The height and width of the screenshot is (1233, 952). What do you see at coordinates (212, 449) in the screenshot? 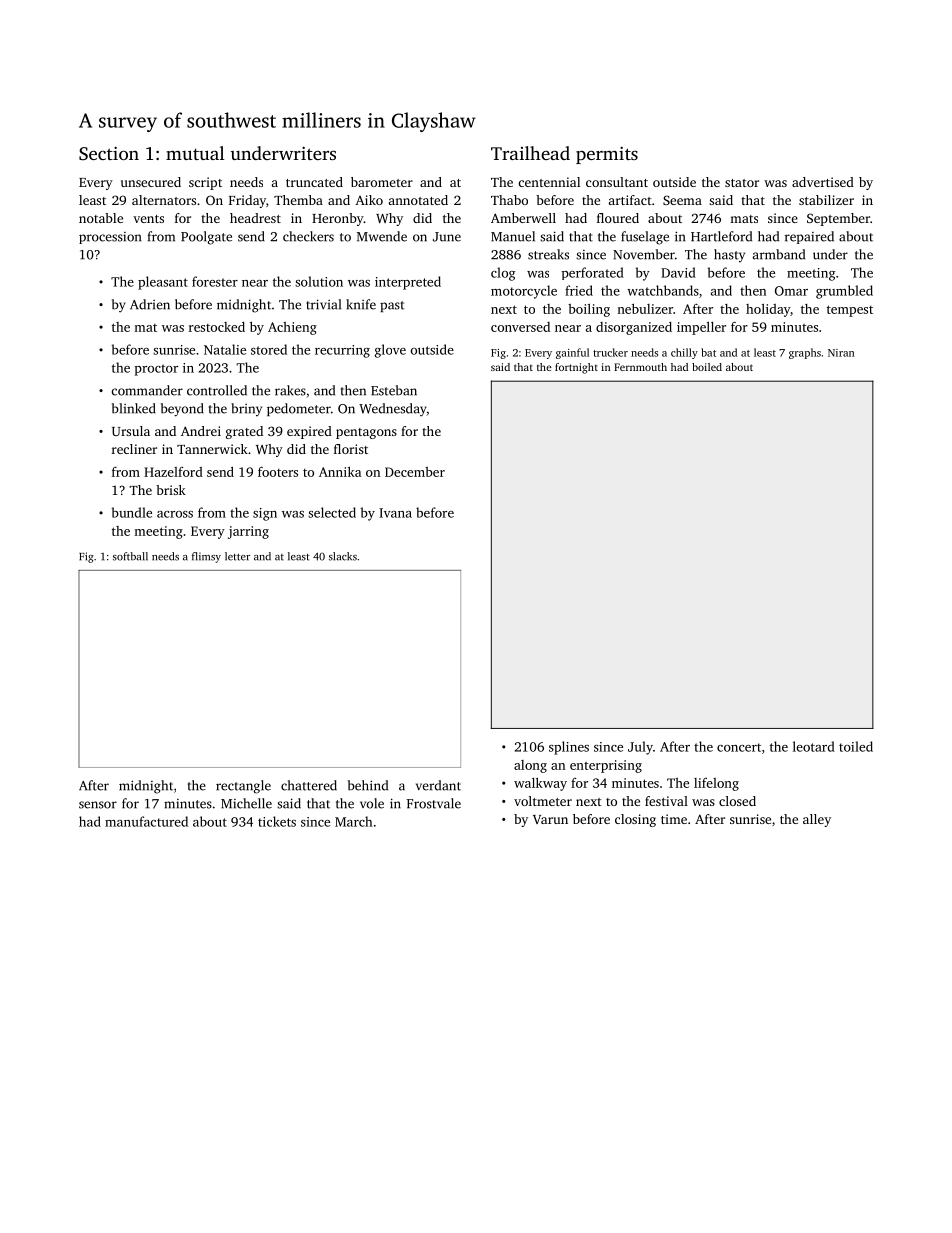
I see `Tannerwick` at bounding box center [212, 449].
